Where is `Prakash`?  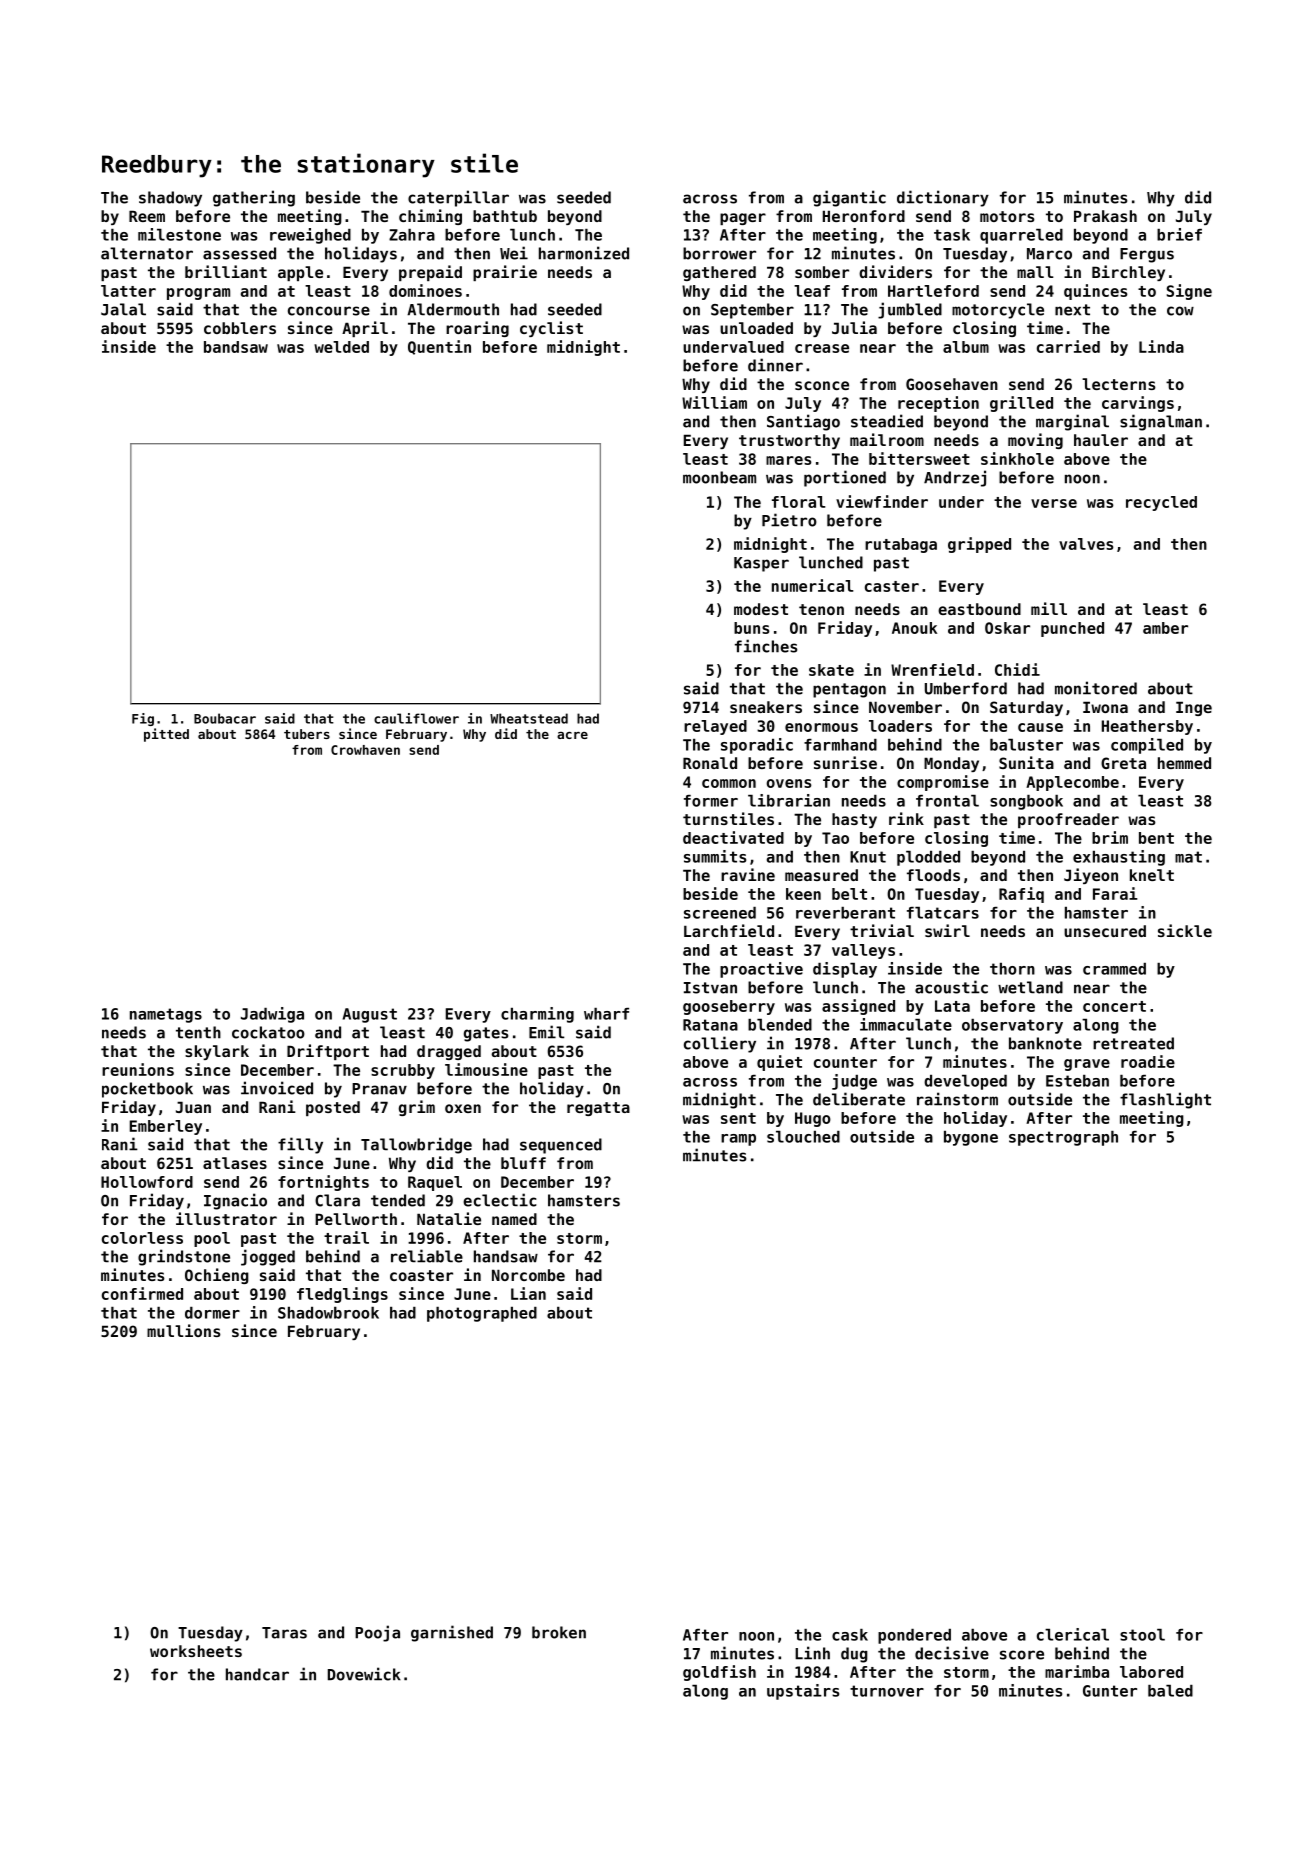
Prakash is located at coordinates (1105, 216).
